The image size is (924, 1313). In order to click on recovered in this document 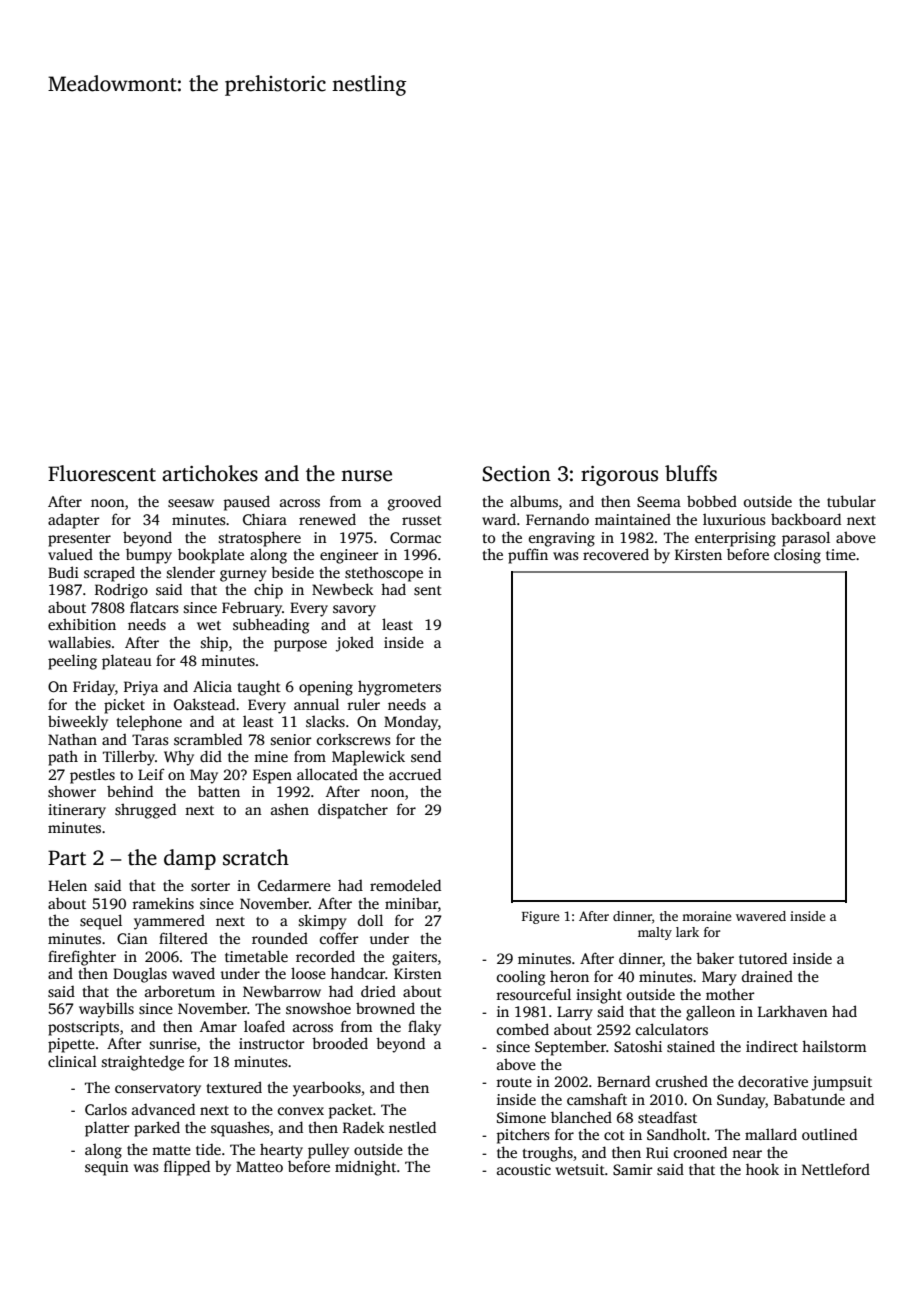, I will do `click(616, 554)`.
